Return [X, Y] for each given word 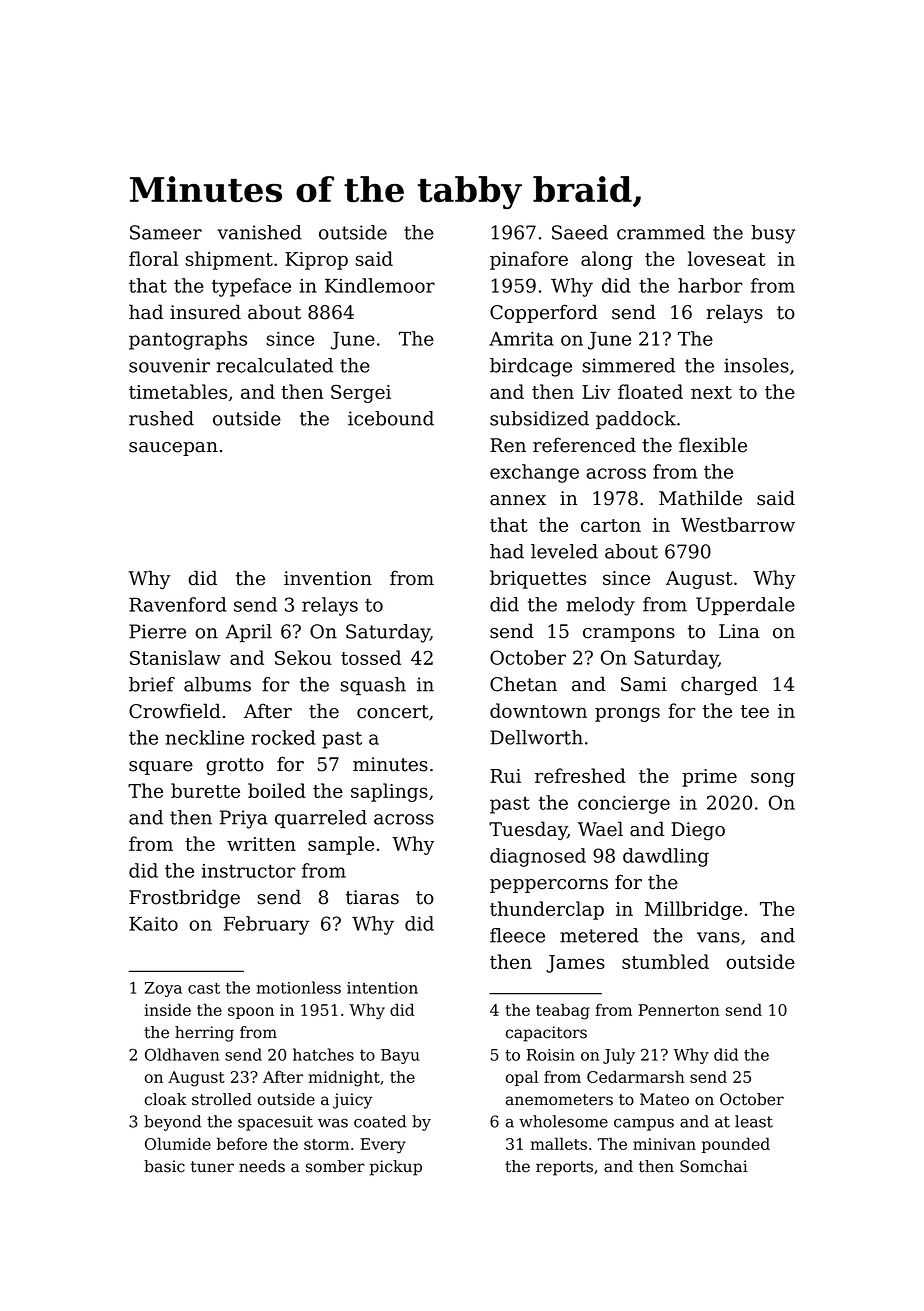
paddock [636, 420]
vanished [259, 232]
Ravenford [177, 604]
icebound [391, 418]
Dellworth [536, 737]
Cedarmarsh [636, 1076]
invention [328, 578]
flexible [713, 445]
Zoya [163, 989]
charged [719, 685]
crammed [661, 232]
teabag [563, 1011]
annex [518, 500]
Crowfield [175, 711]
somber [335, 1166]
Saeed [580, 232]
